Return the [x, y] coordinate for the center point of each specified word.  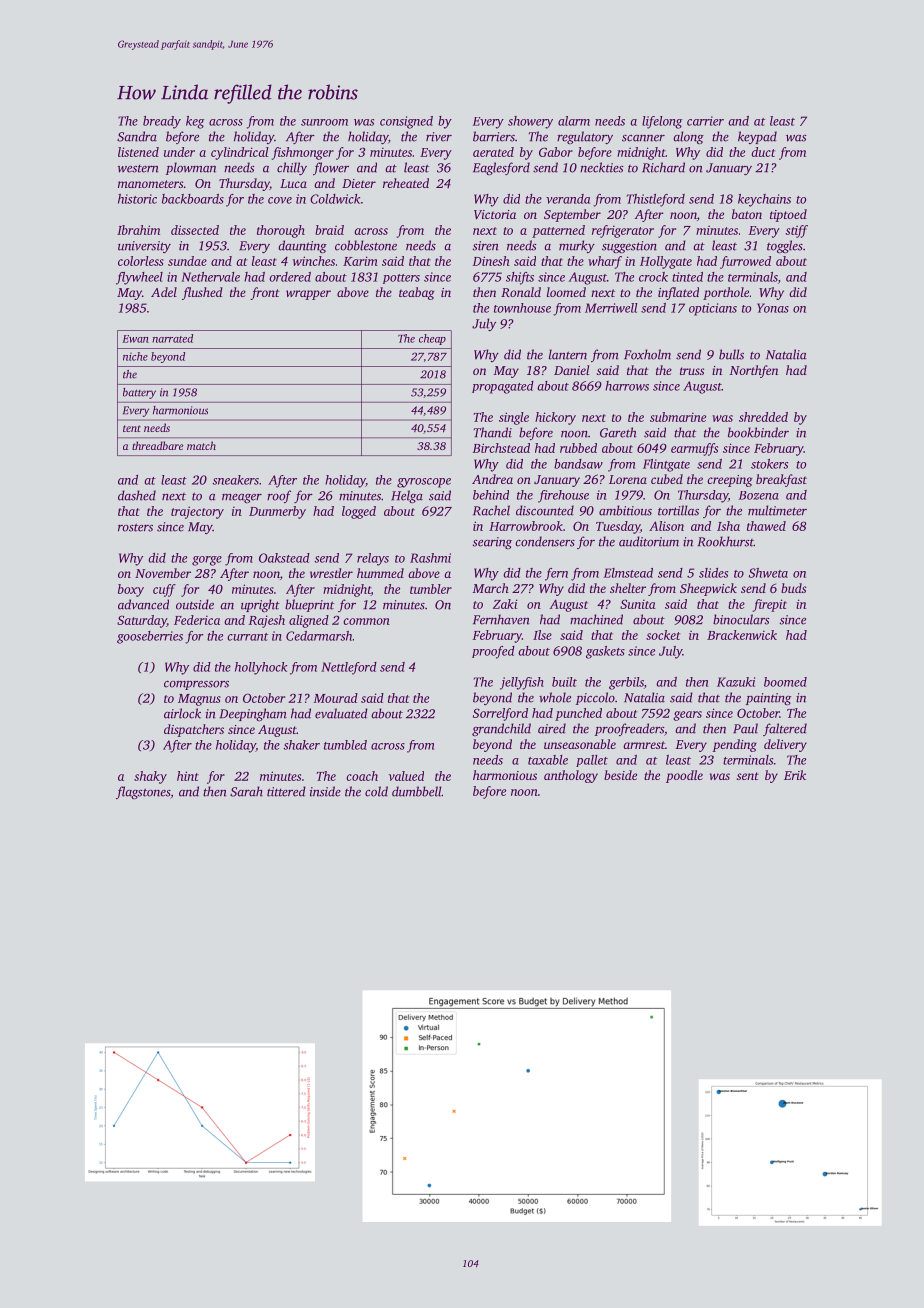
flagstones [143, 792]
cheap [432, 339]
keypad [757, 137]
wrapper [308, 295]
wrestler [331, 573]
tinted [687, 277]
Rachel [491, 510]
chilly [292, 168]
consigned [406, 122]
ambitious [625, 510]
